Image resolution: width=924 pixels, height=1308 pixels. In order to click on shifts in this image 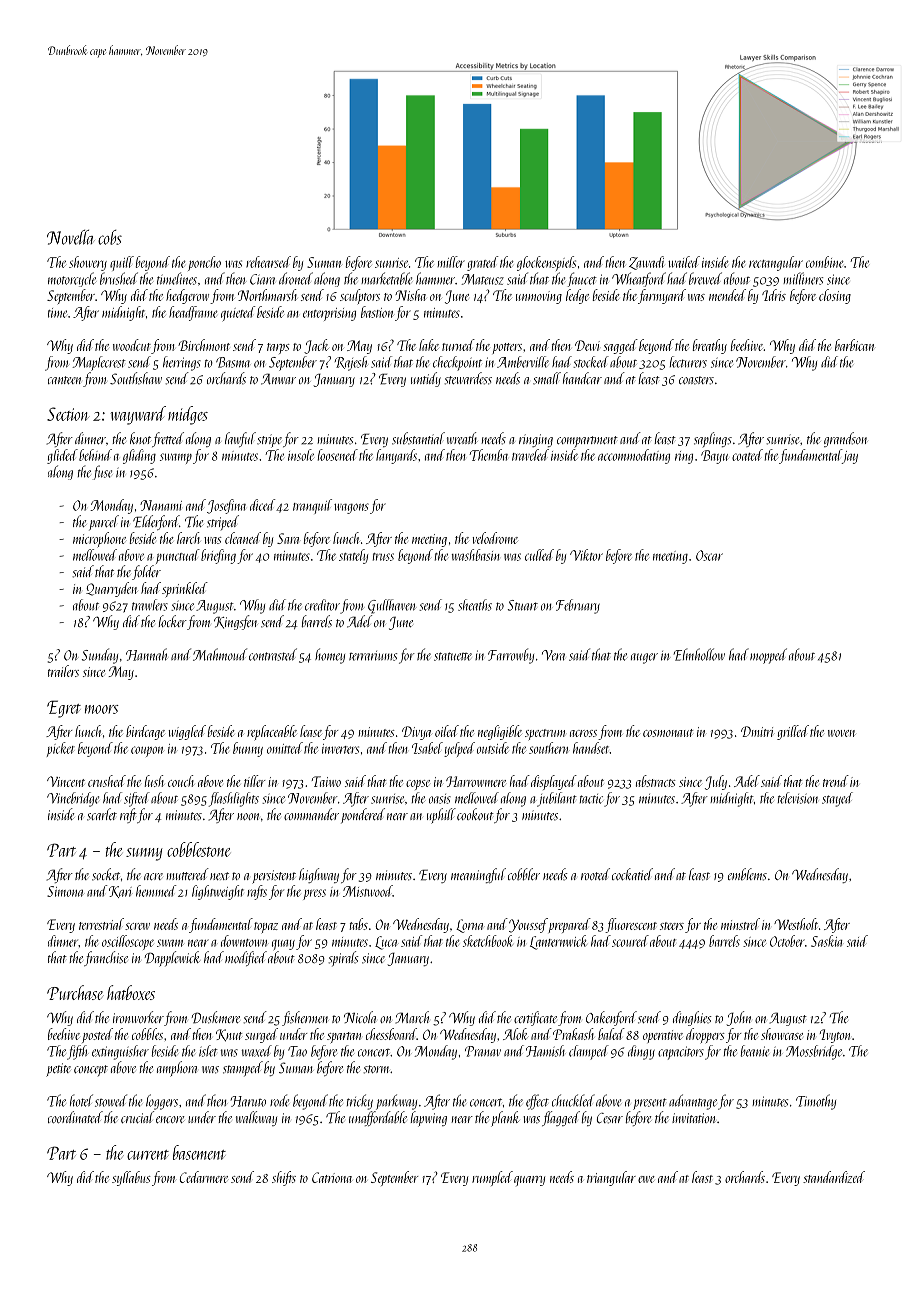, I will do `click(284, 1178)`.
